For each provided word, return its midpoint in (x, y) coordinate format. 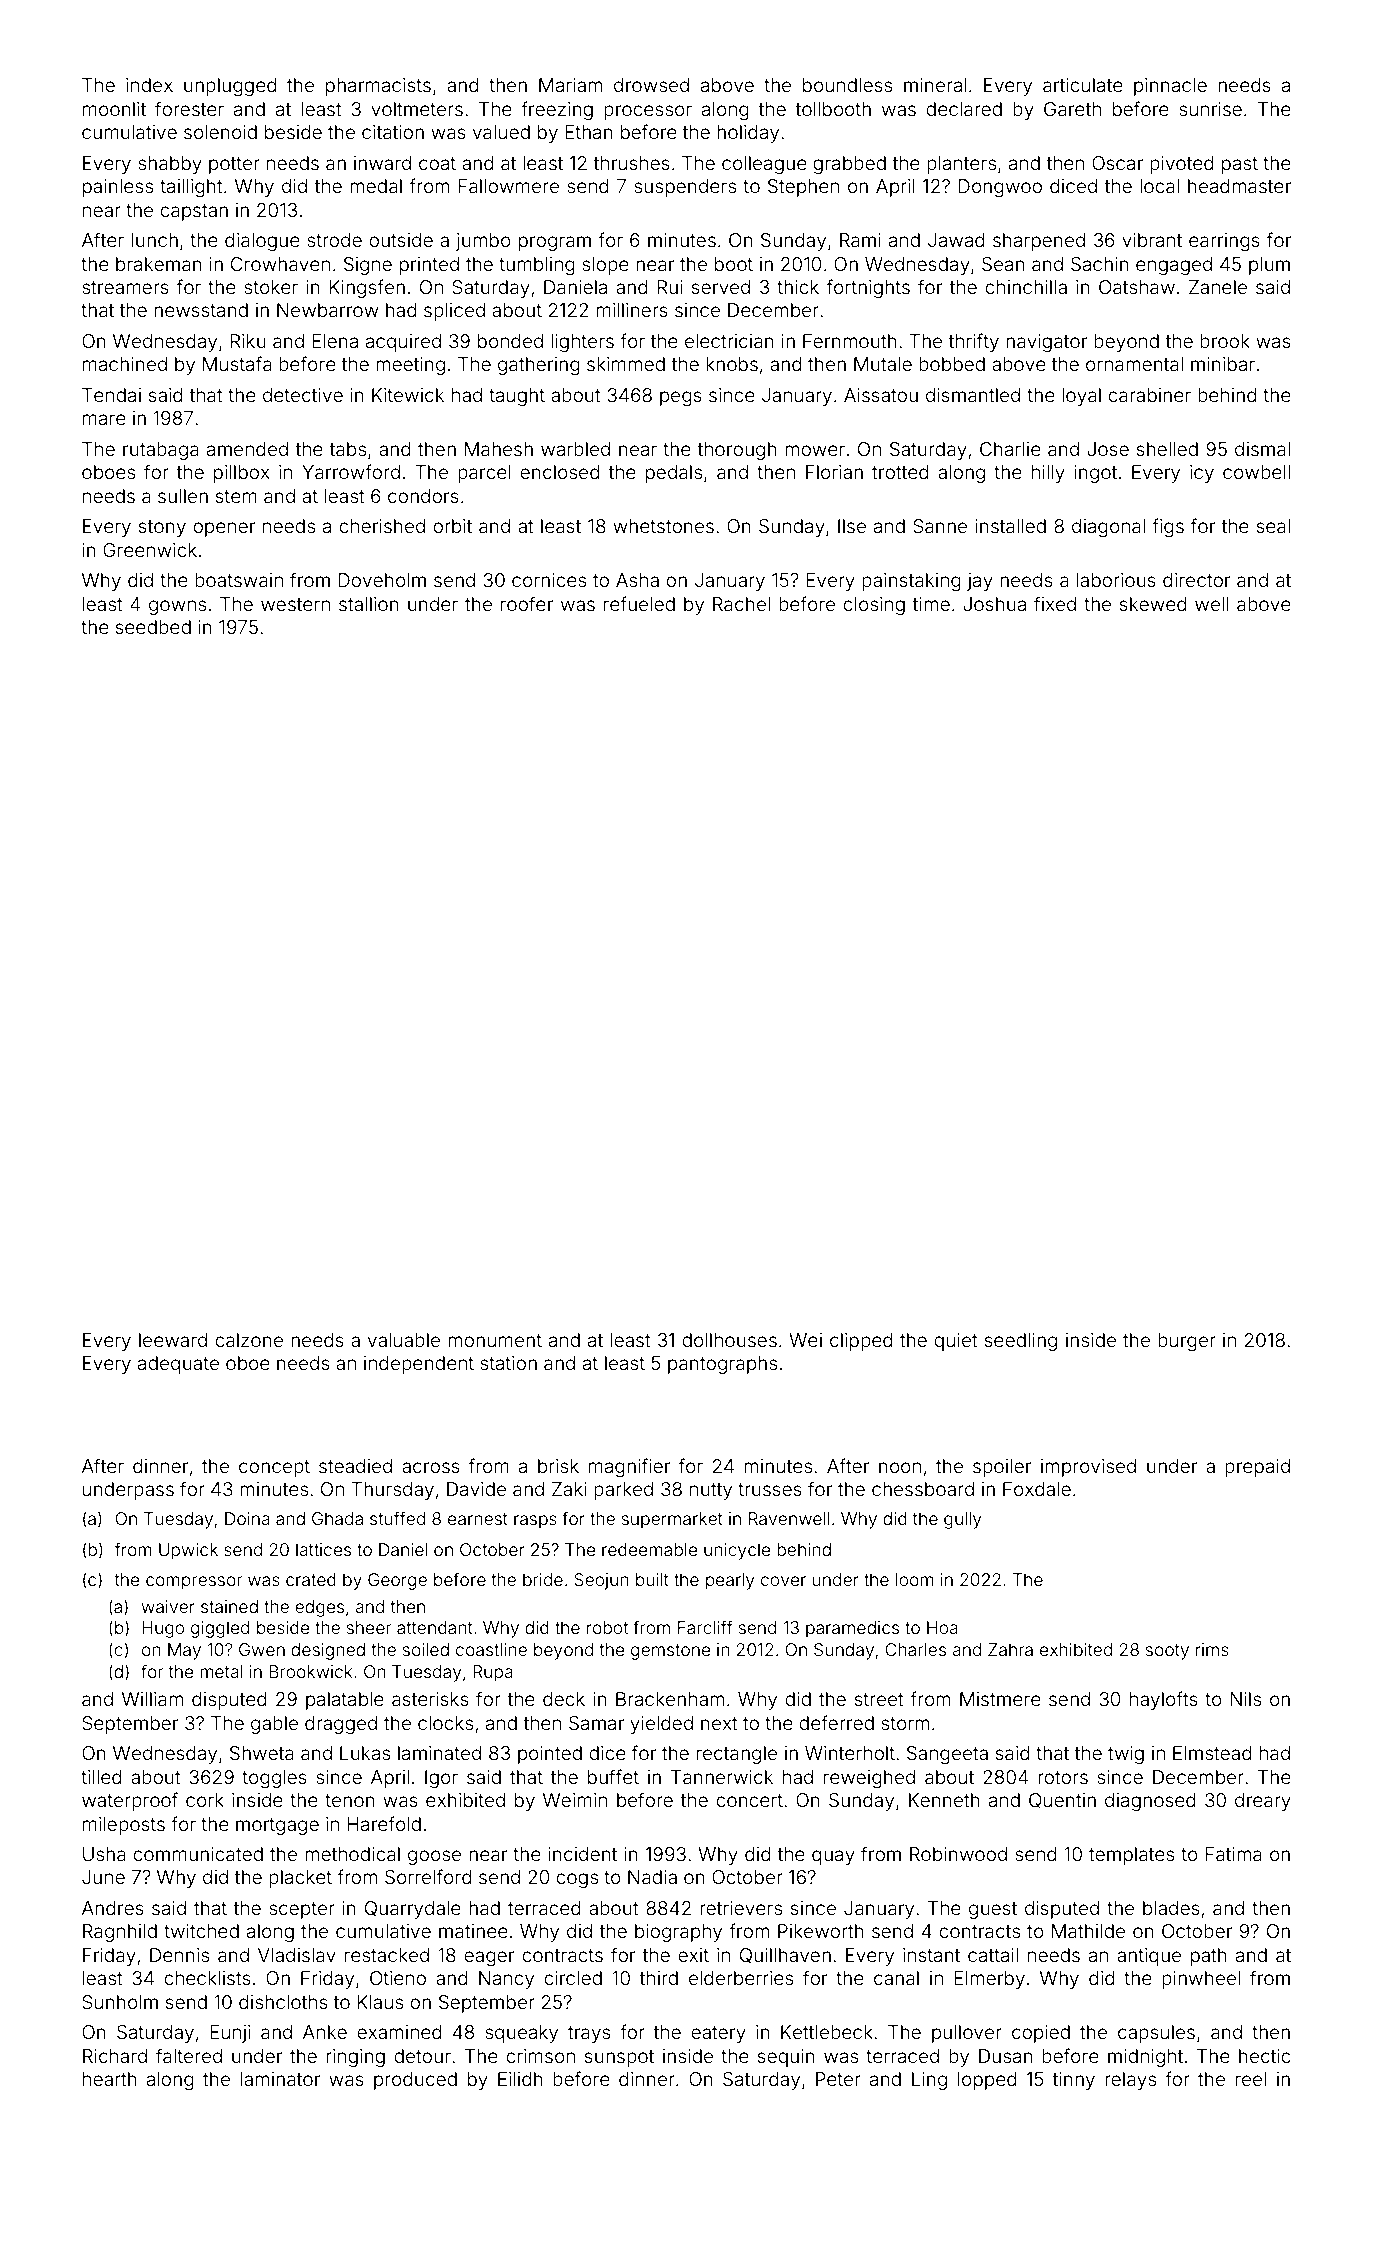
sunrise (1210, 109)
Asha (637, 580)
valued (501, 132)
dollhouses (729, 1340)
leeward (173, 1340)
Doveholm (382, 580)
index (149, 85)
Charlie (1010, 449)
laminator (280, 2079)
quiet (956, 1342)
